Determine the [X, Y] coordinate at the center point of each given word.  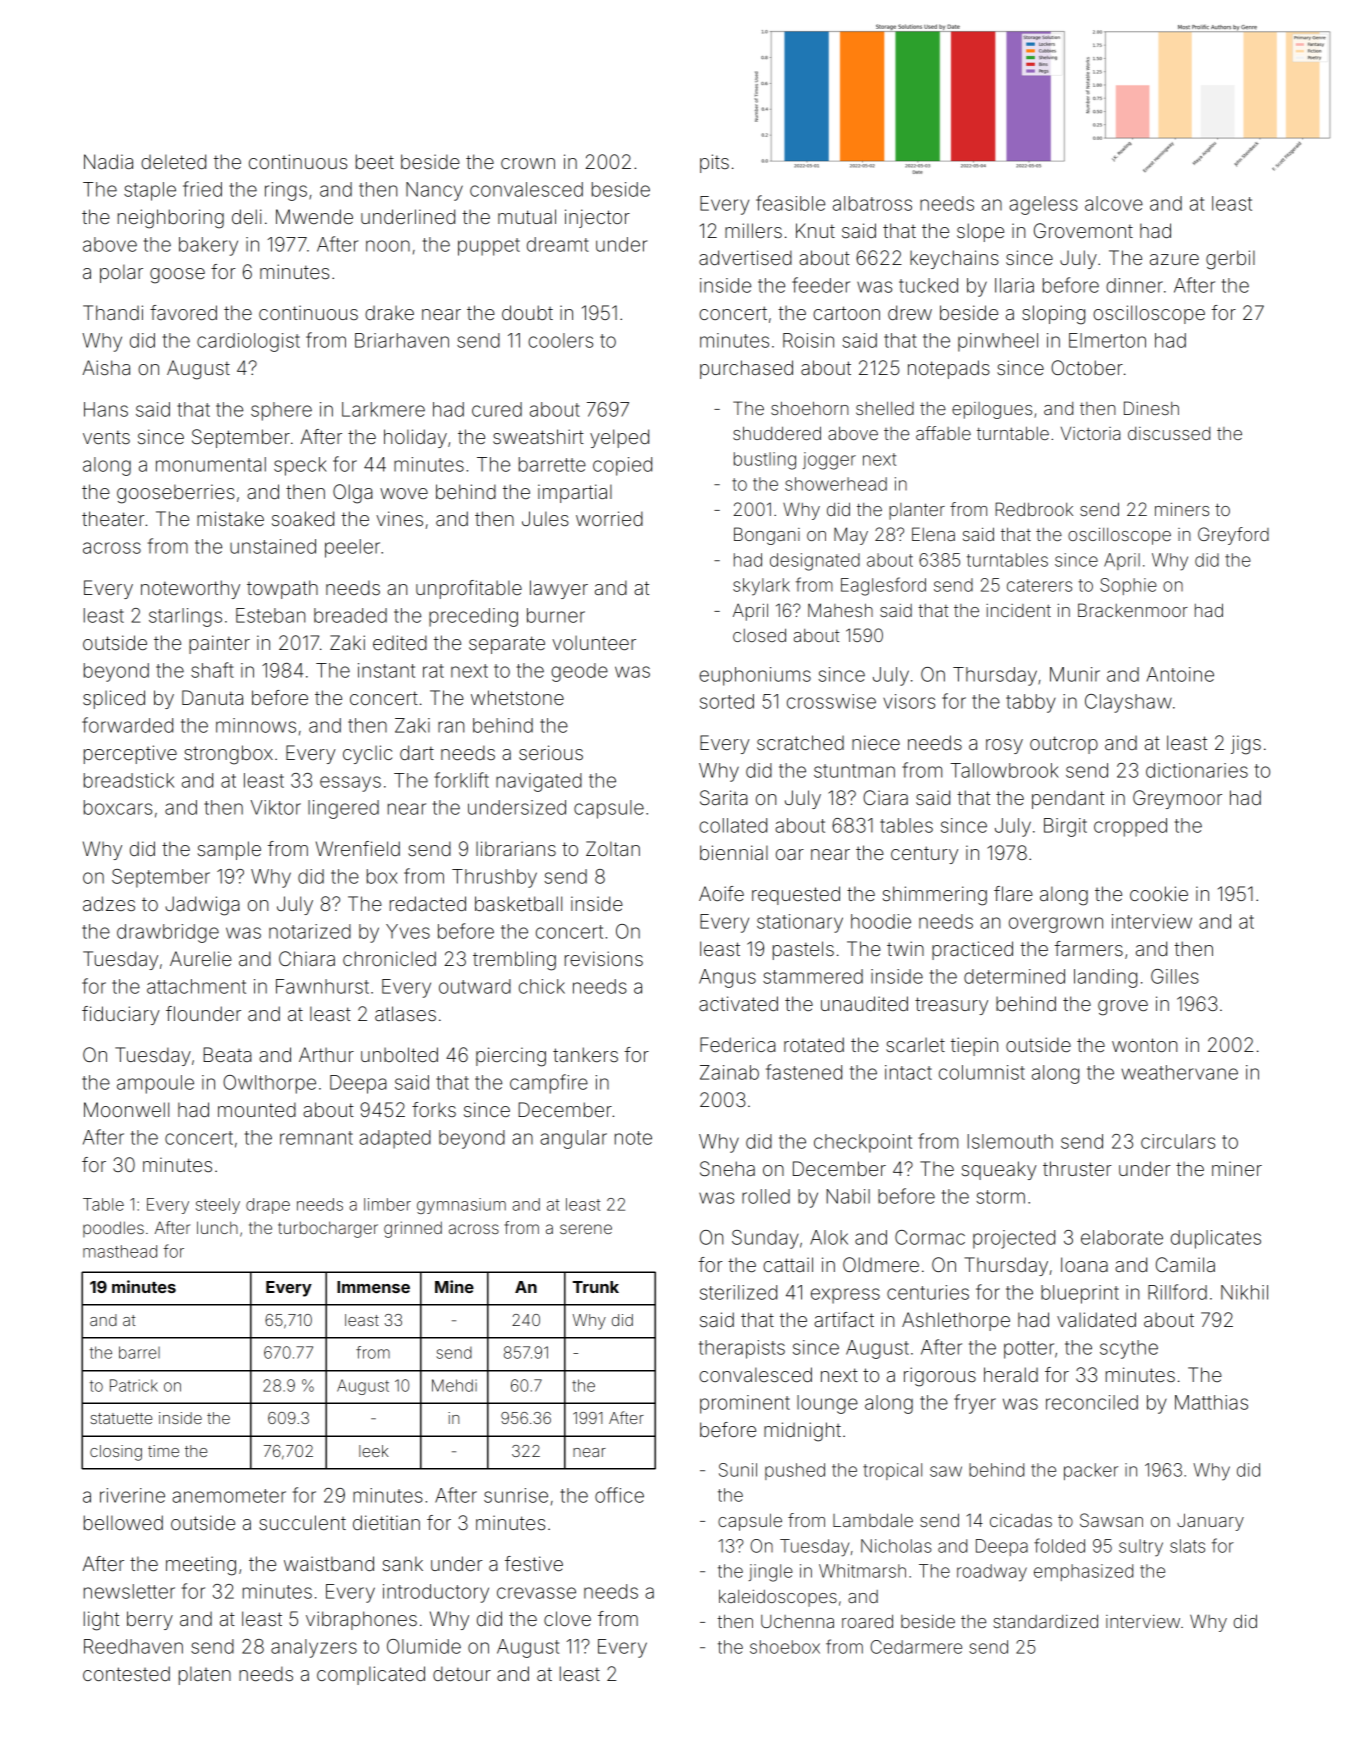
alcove [1114, 203]
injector [597, 218]
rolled [766, 1196]
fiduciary [121, 1015]
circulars [1178, 1141]
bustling [765, 461]
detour [462, 1673]
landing [1105, 978]
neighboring [171, 219]
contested [126, 1673]
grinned [413, 1229]
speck [300, 466]
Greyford [1233, 536]
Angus [727, 978]
